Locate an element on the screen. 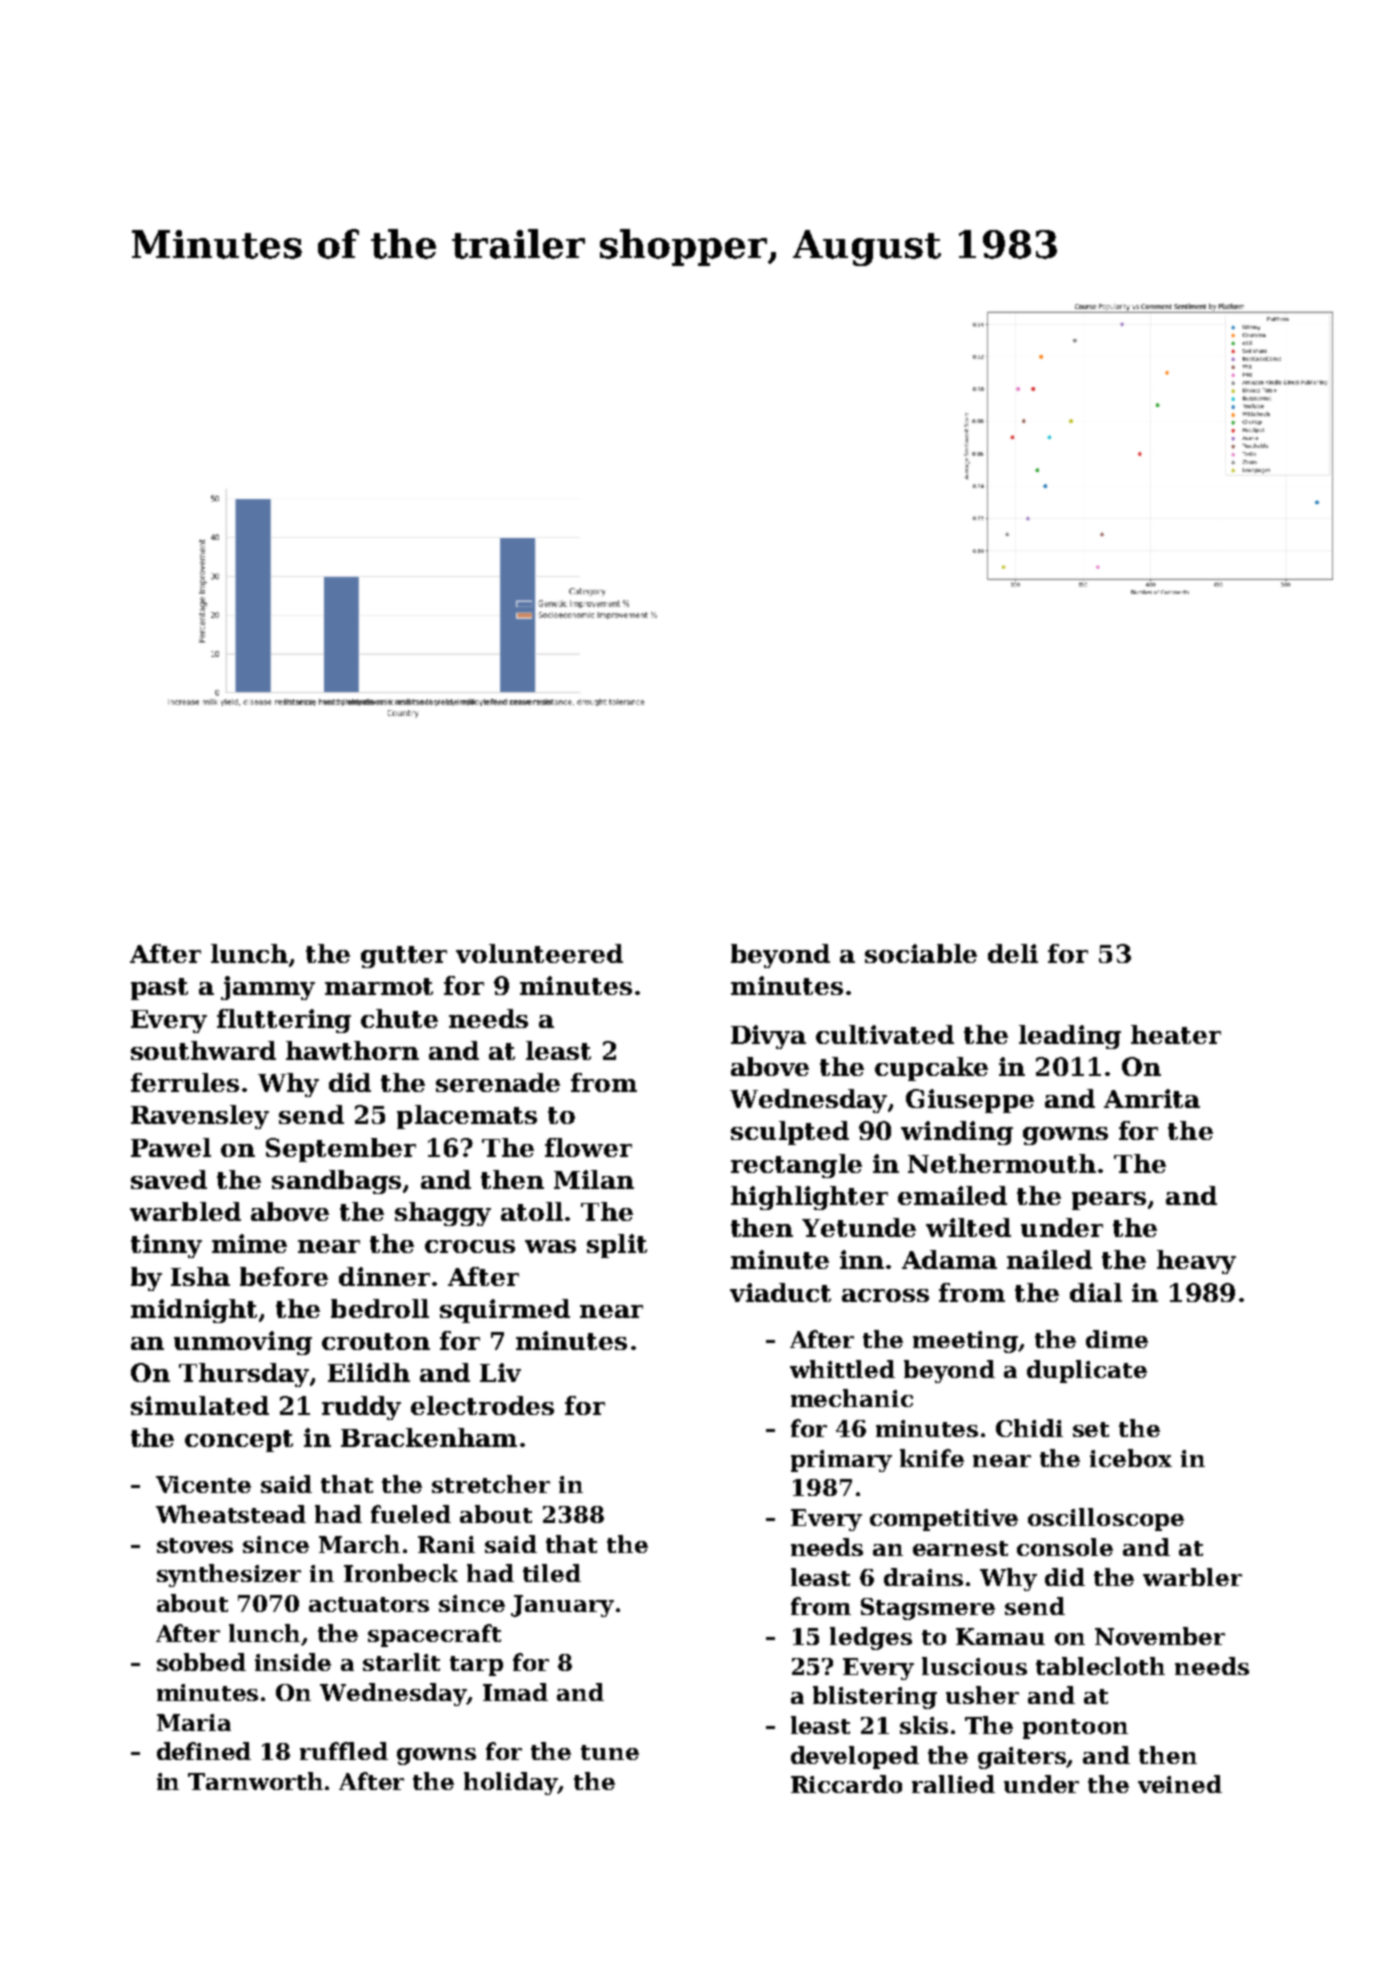 This screenshot has width=1386, height=1969. tiled is located at coordinates (552, 1573).
